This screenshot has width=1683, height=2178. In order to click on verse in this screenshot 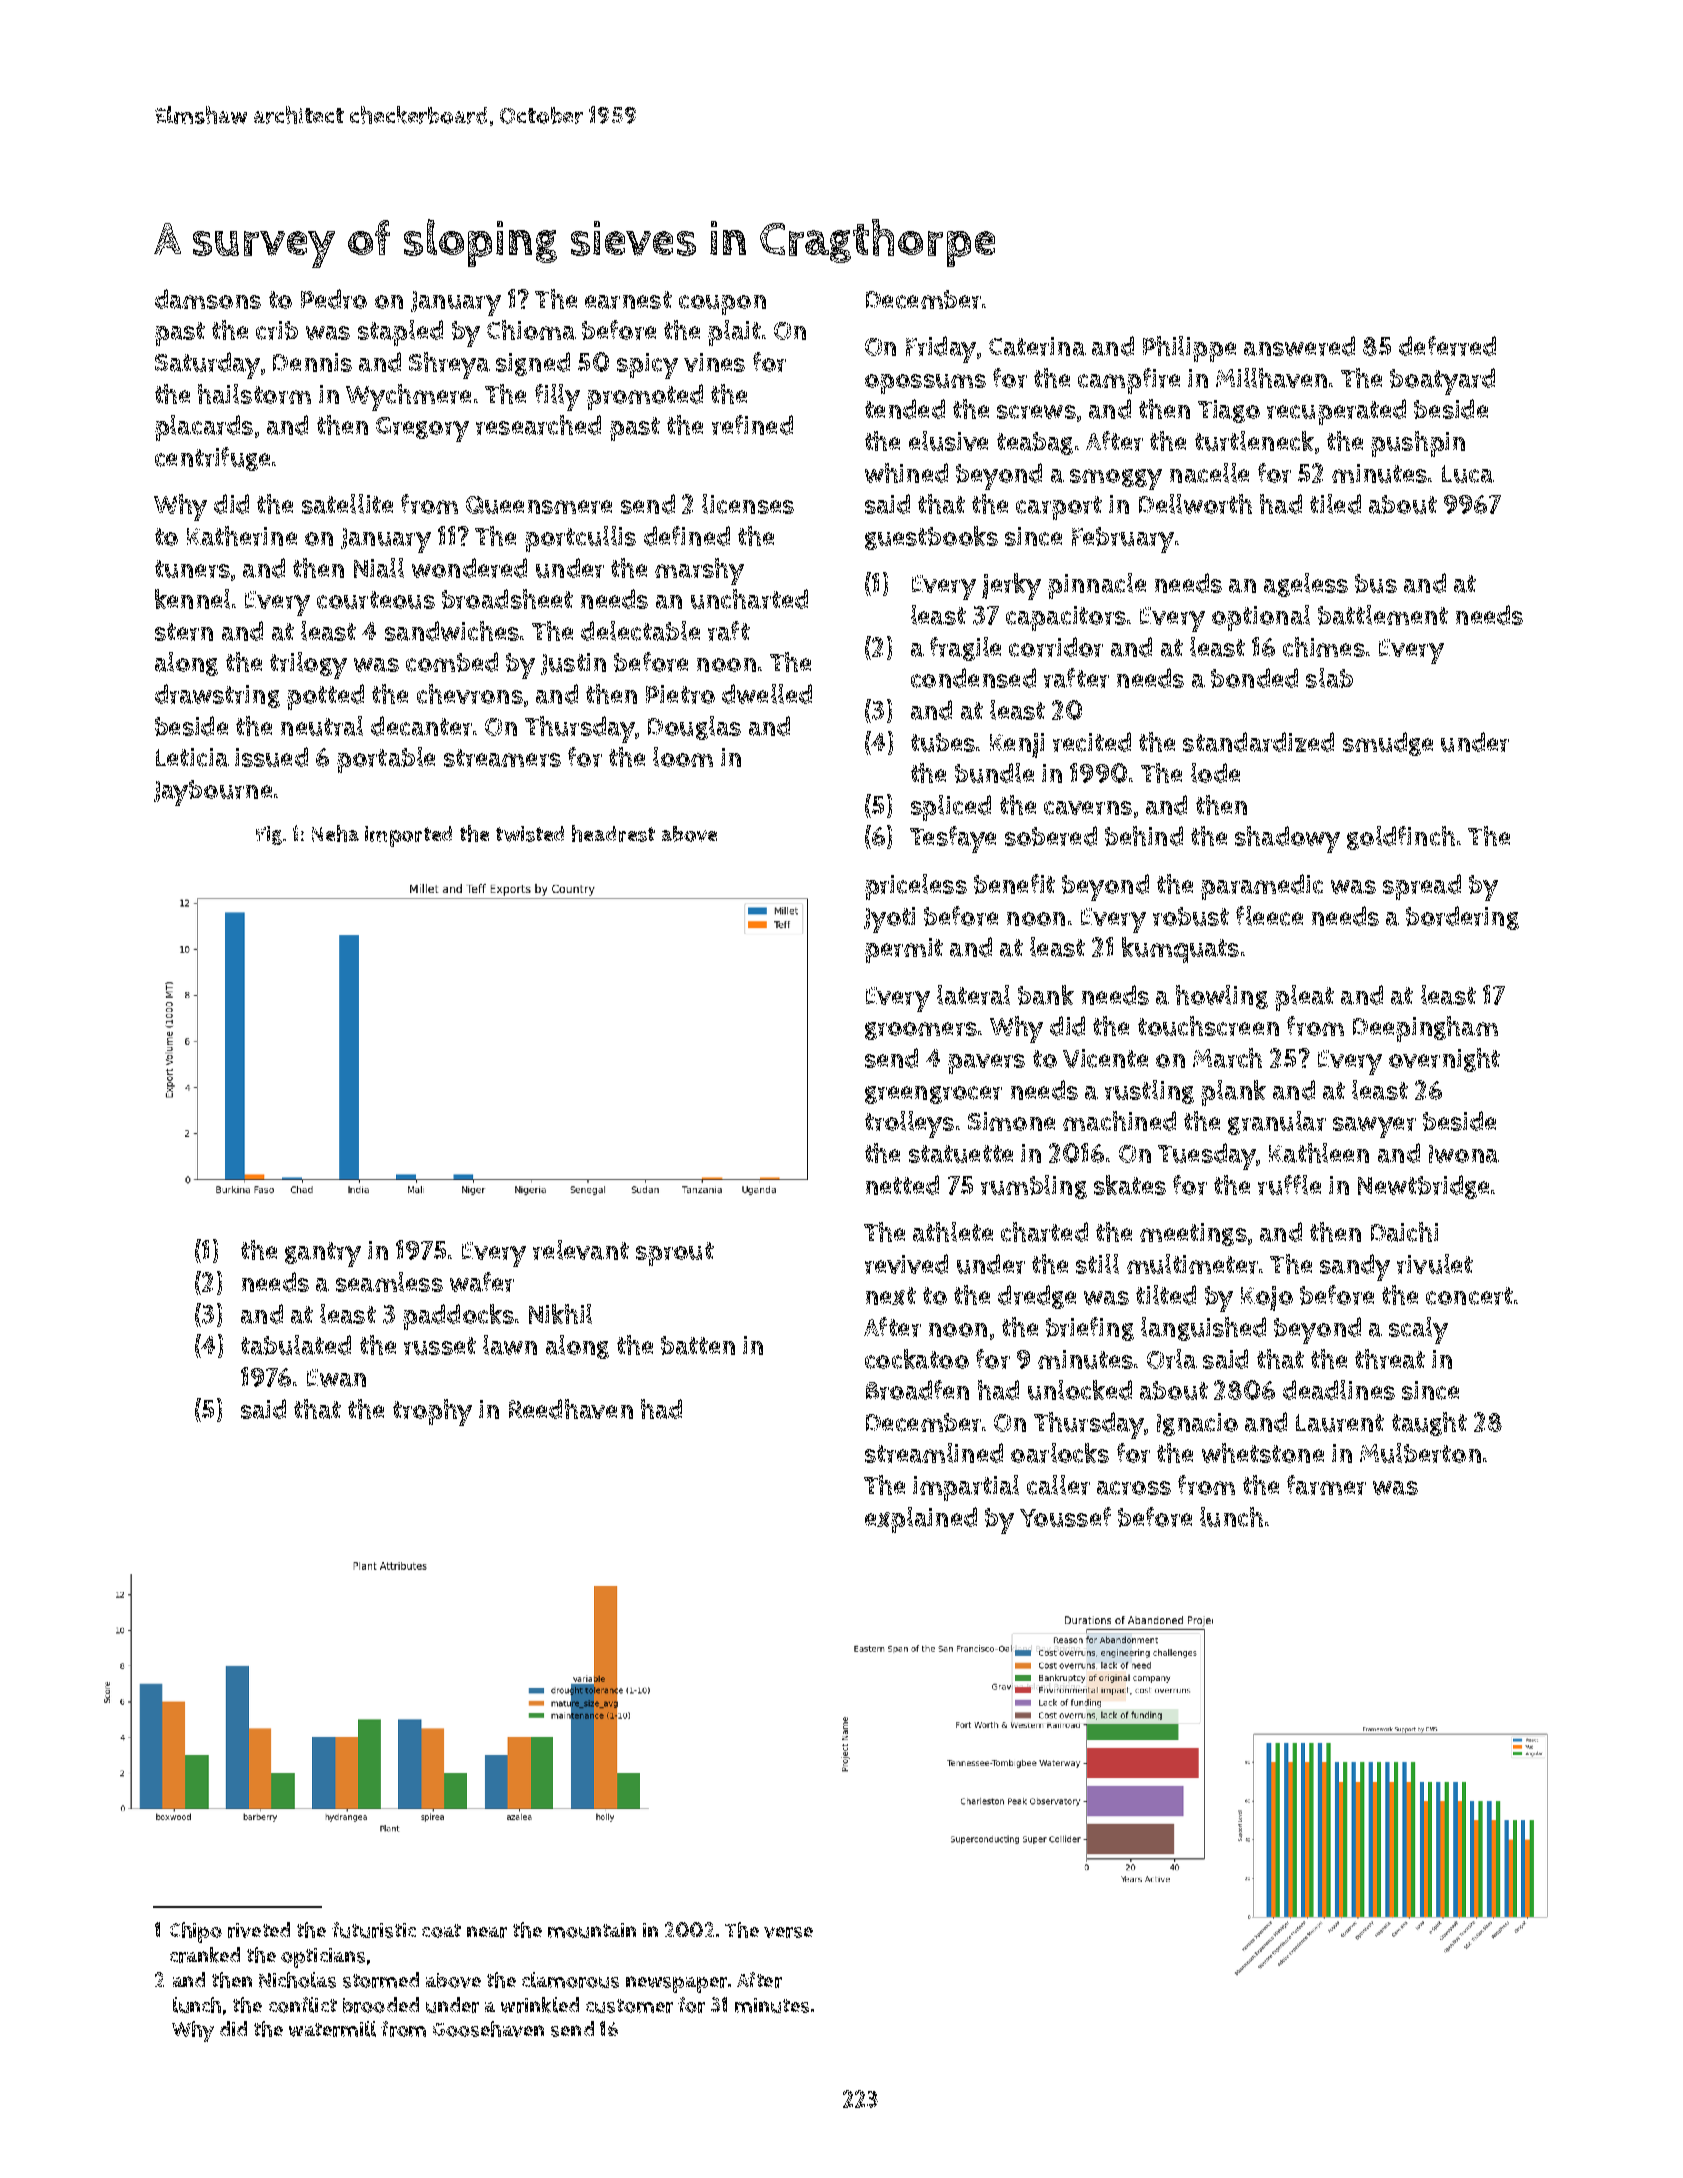, I will do `click(788, 1932)`.
